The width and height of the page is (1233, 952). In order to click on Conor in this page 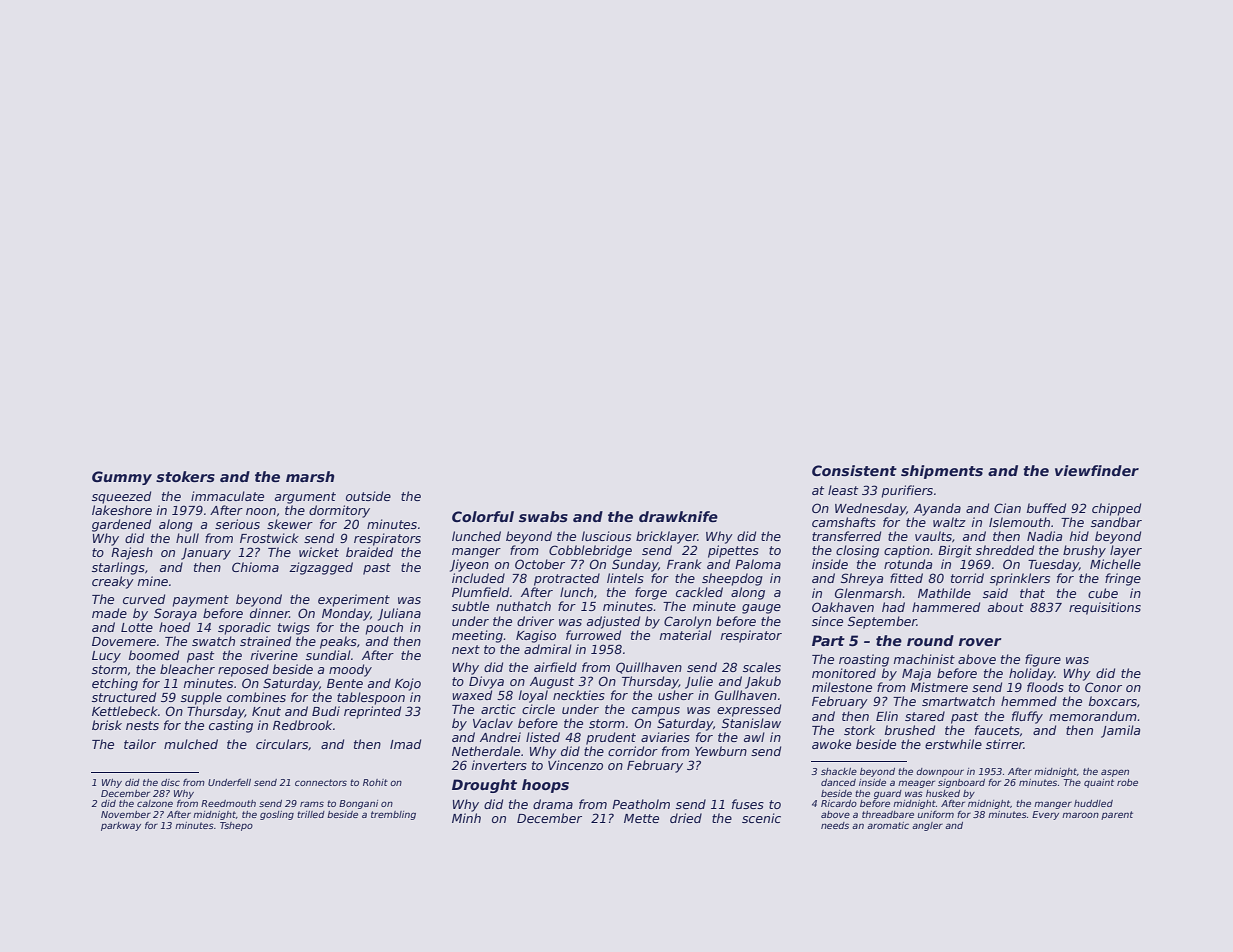, I will do `click(1103, 687)`.
